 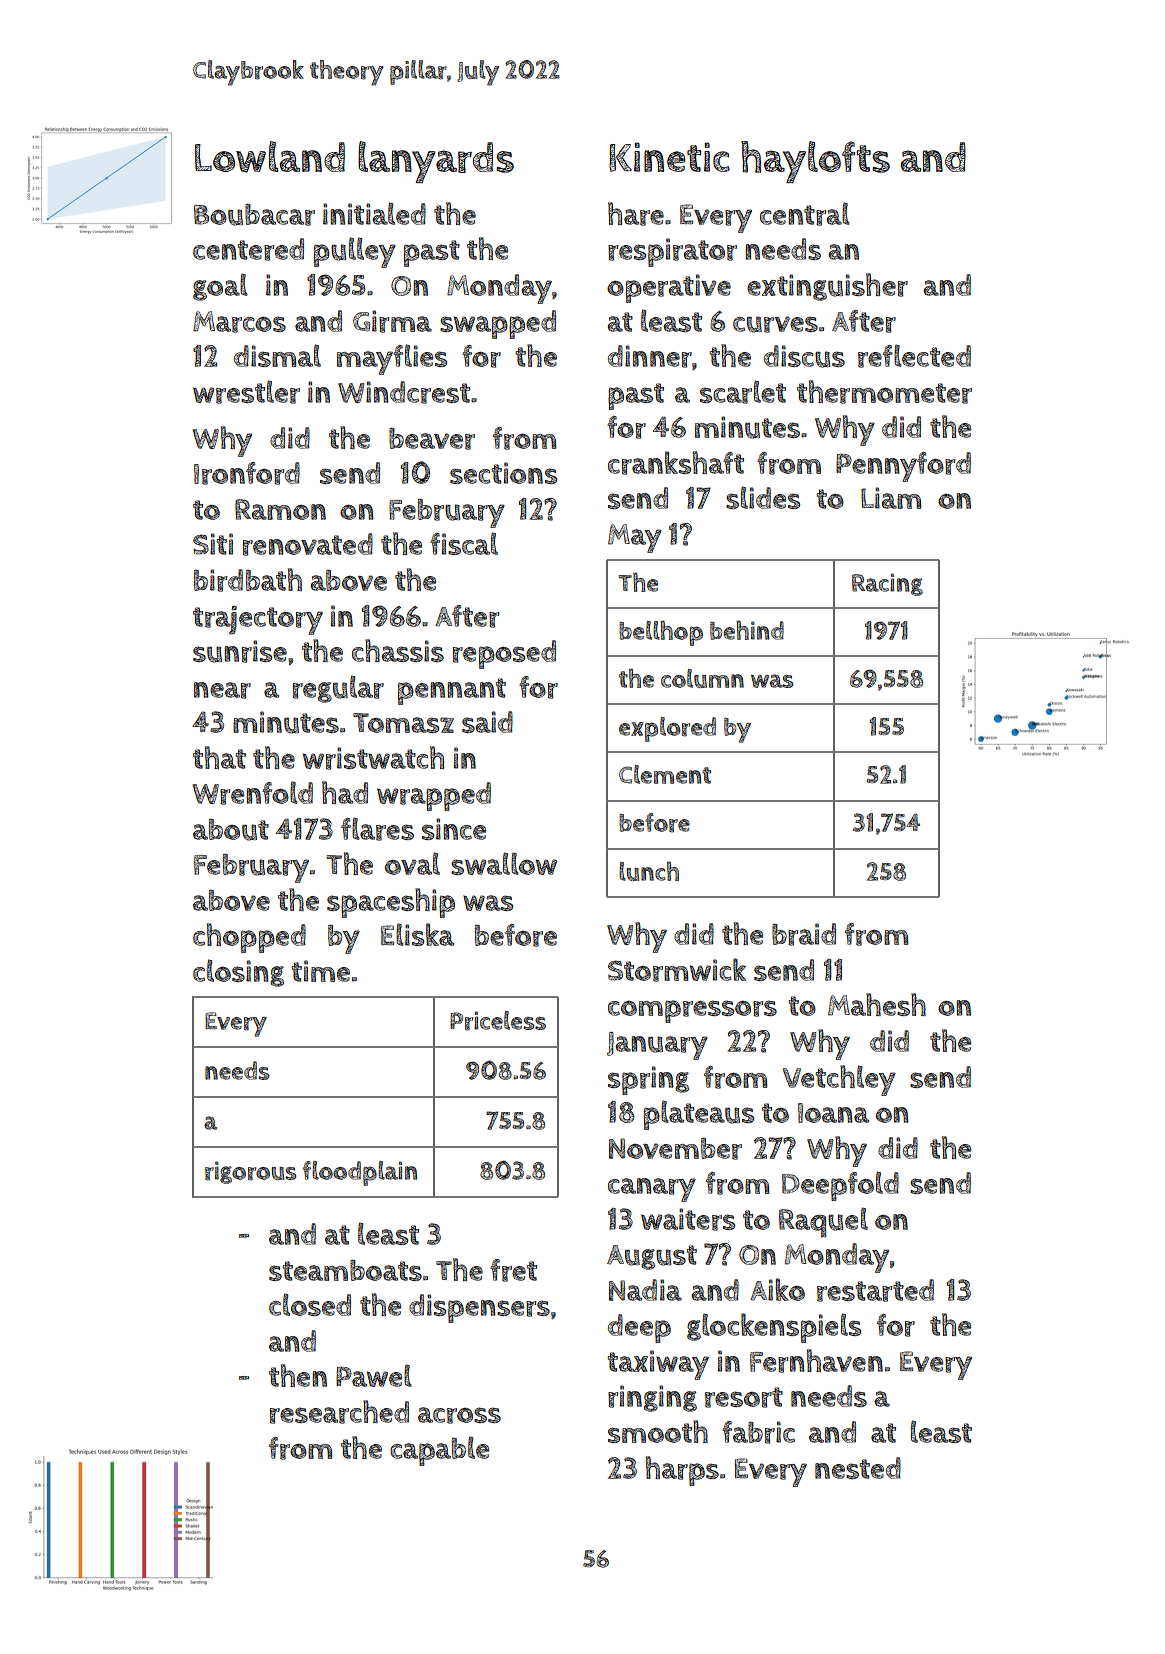 I want to click on waiters, so click(x=688, y=1219).
